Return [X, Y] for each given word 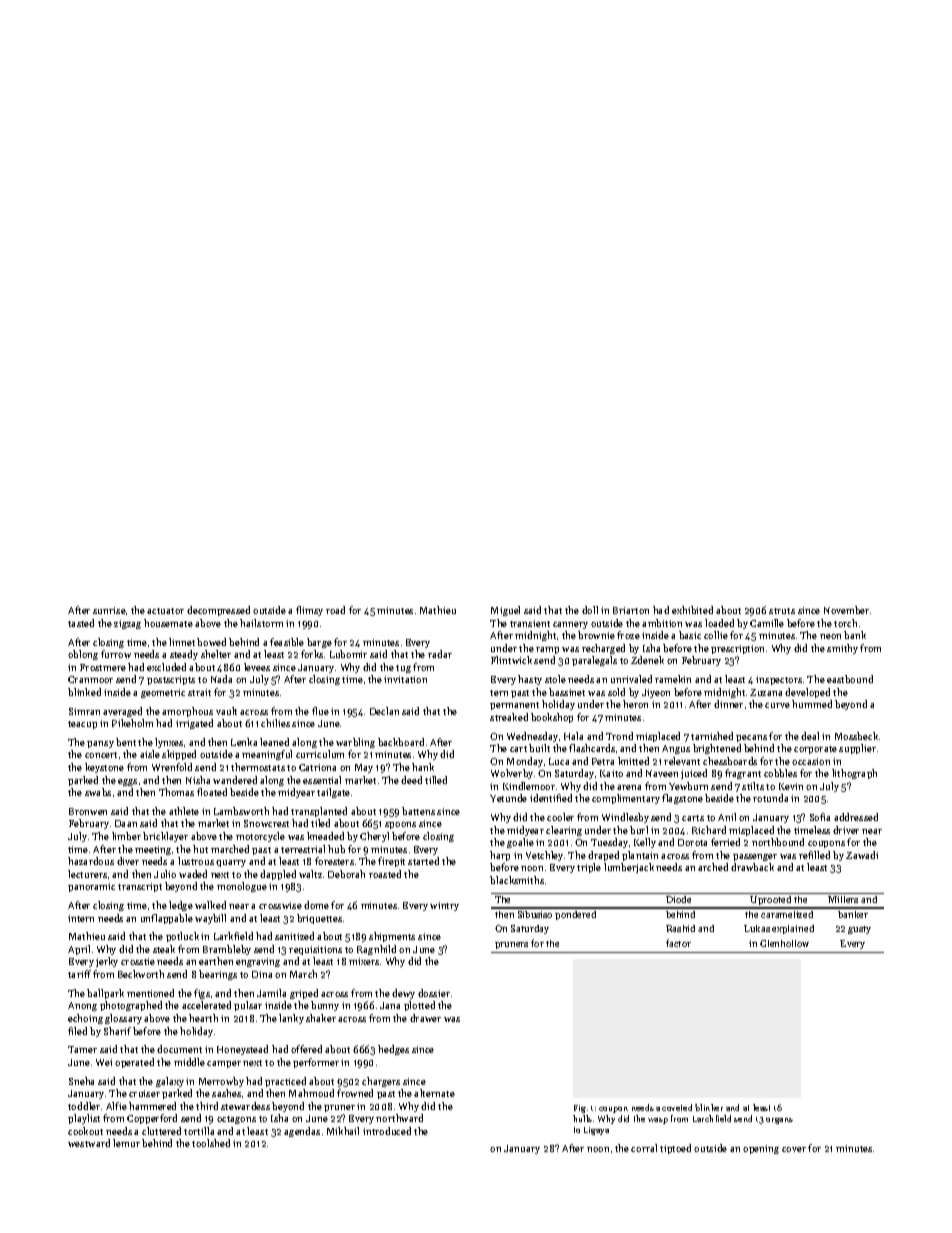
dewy [403, 994]
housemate [168, 623]
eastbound [850, 679]
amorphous [187, 712]
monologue [242, 887]
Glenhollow [784, 943]
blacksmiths [517, 880]
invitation [405, 679]
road [335, 610]
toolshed [211, 1143]
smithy [842, 649]
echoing [85, 1019]
